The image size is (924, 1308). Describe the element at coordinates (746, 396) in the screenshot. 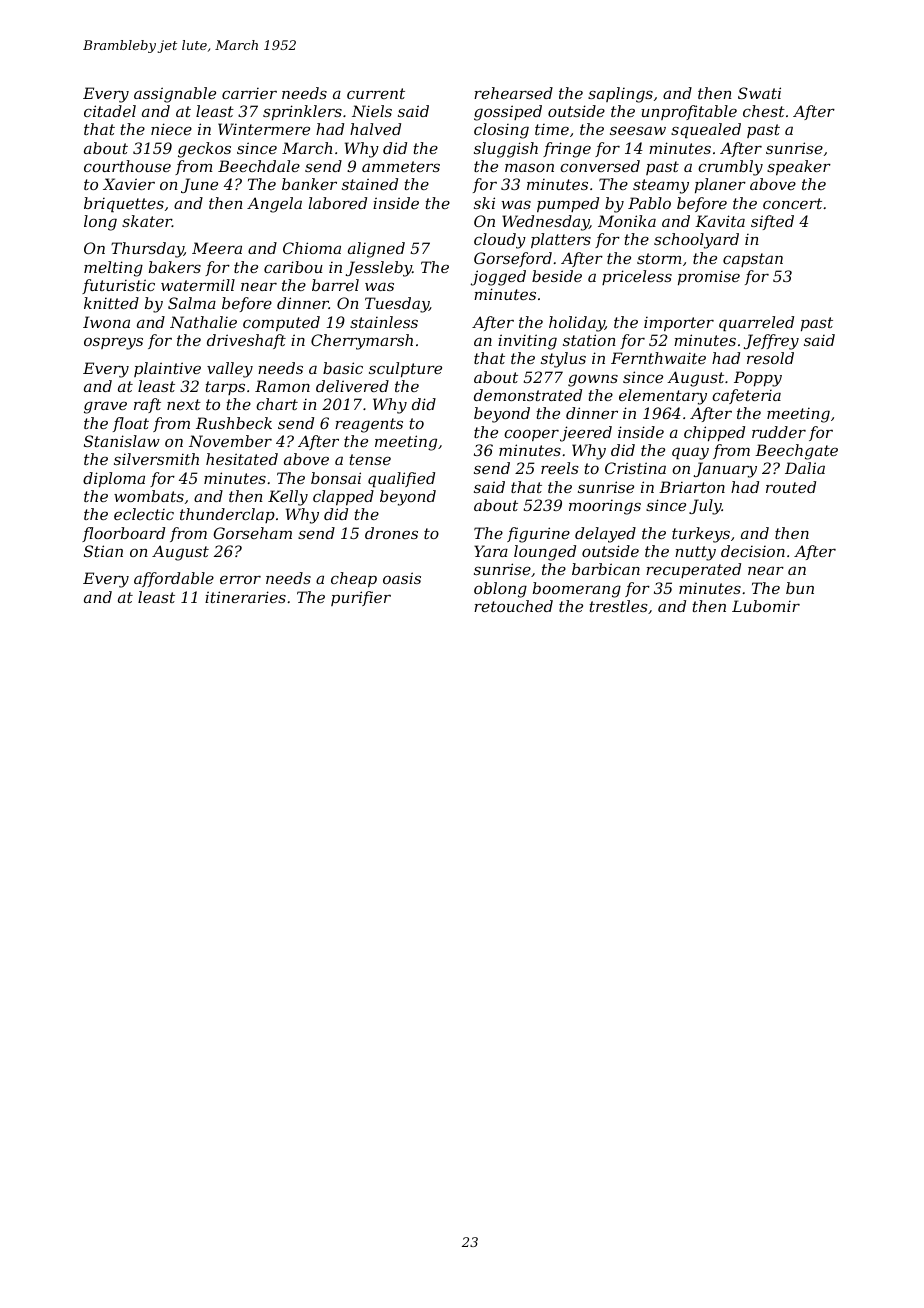

I see `cafeteria` at that location.
